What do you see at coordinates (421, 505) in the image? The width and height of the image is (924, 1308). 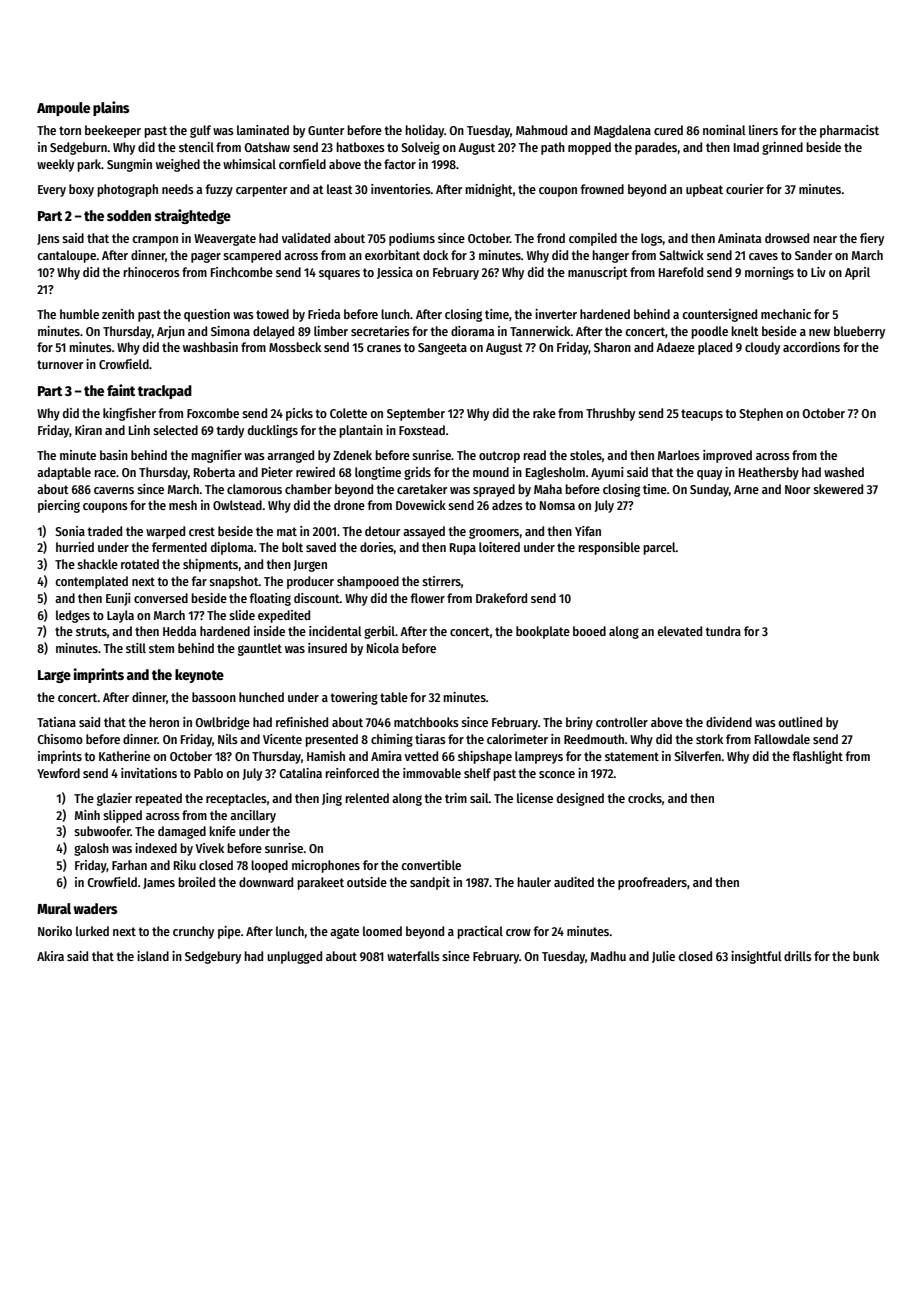 I see `Dovewick` at bounding box center [421, 505].
